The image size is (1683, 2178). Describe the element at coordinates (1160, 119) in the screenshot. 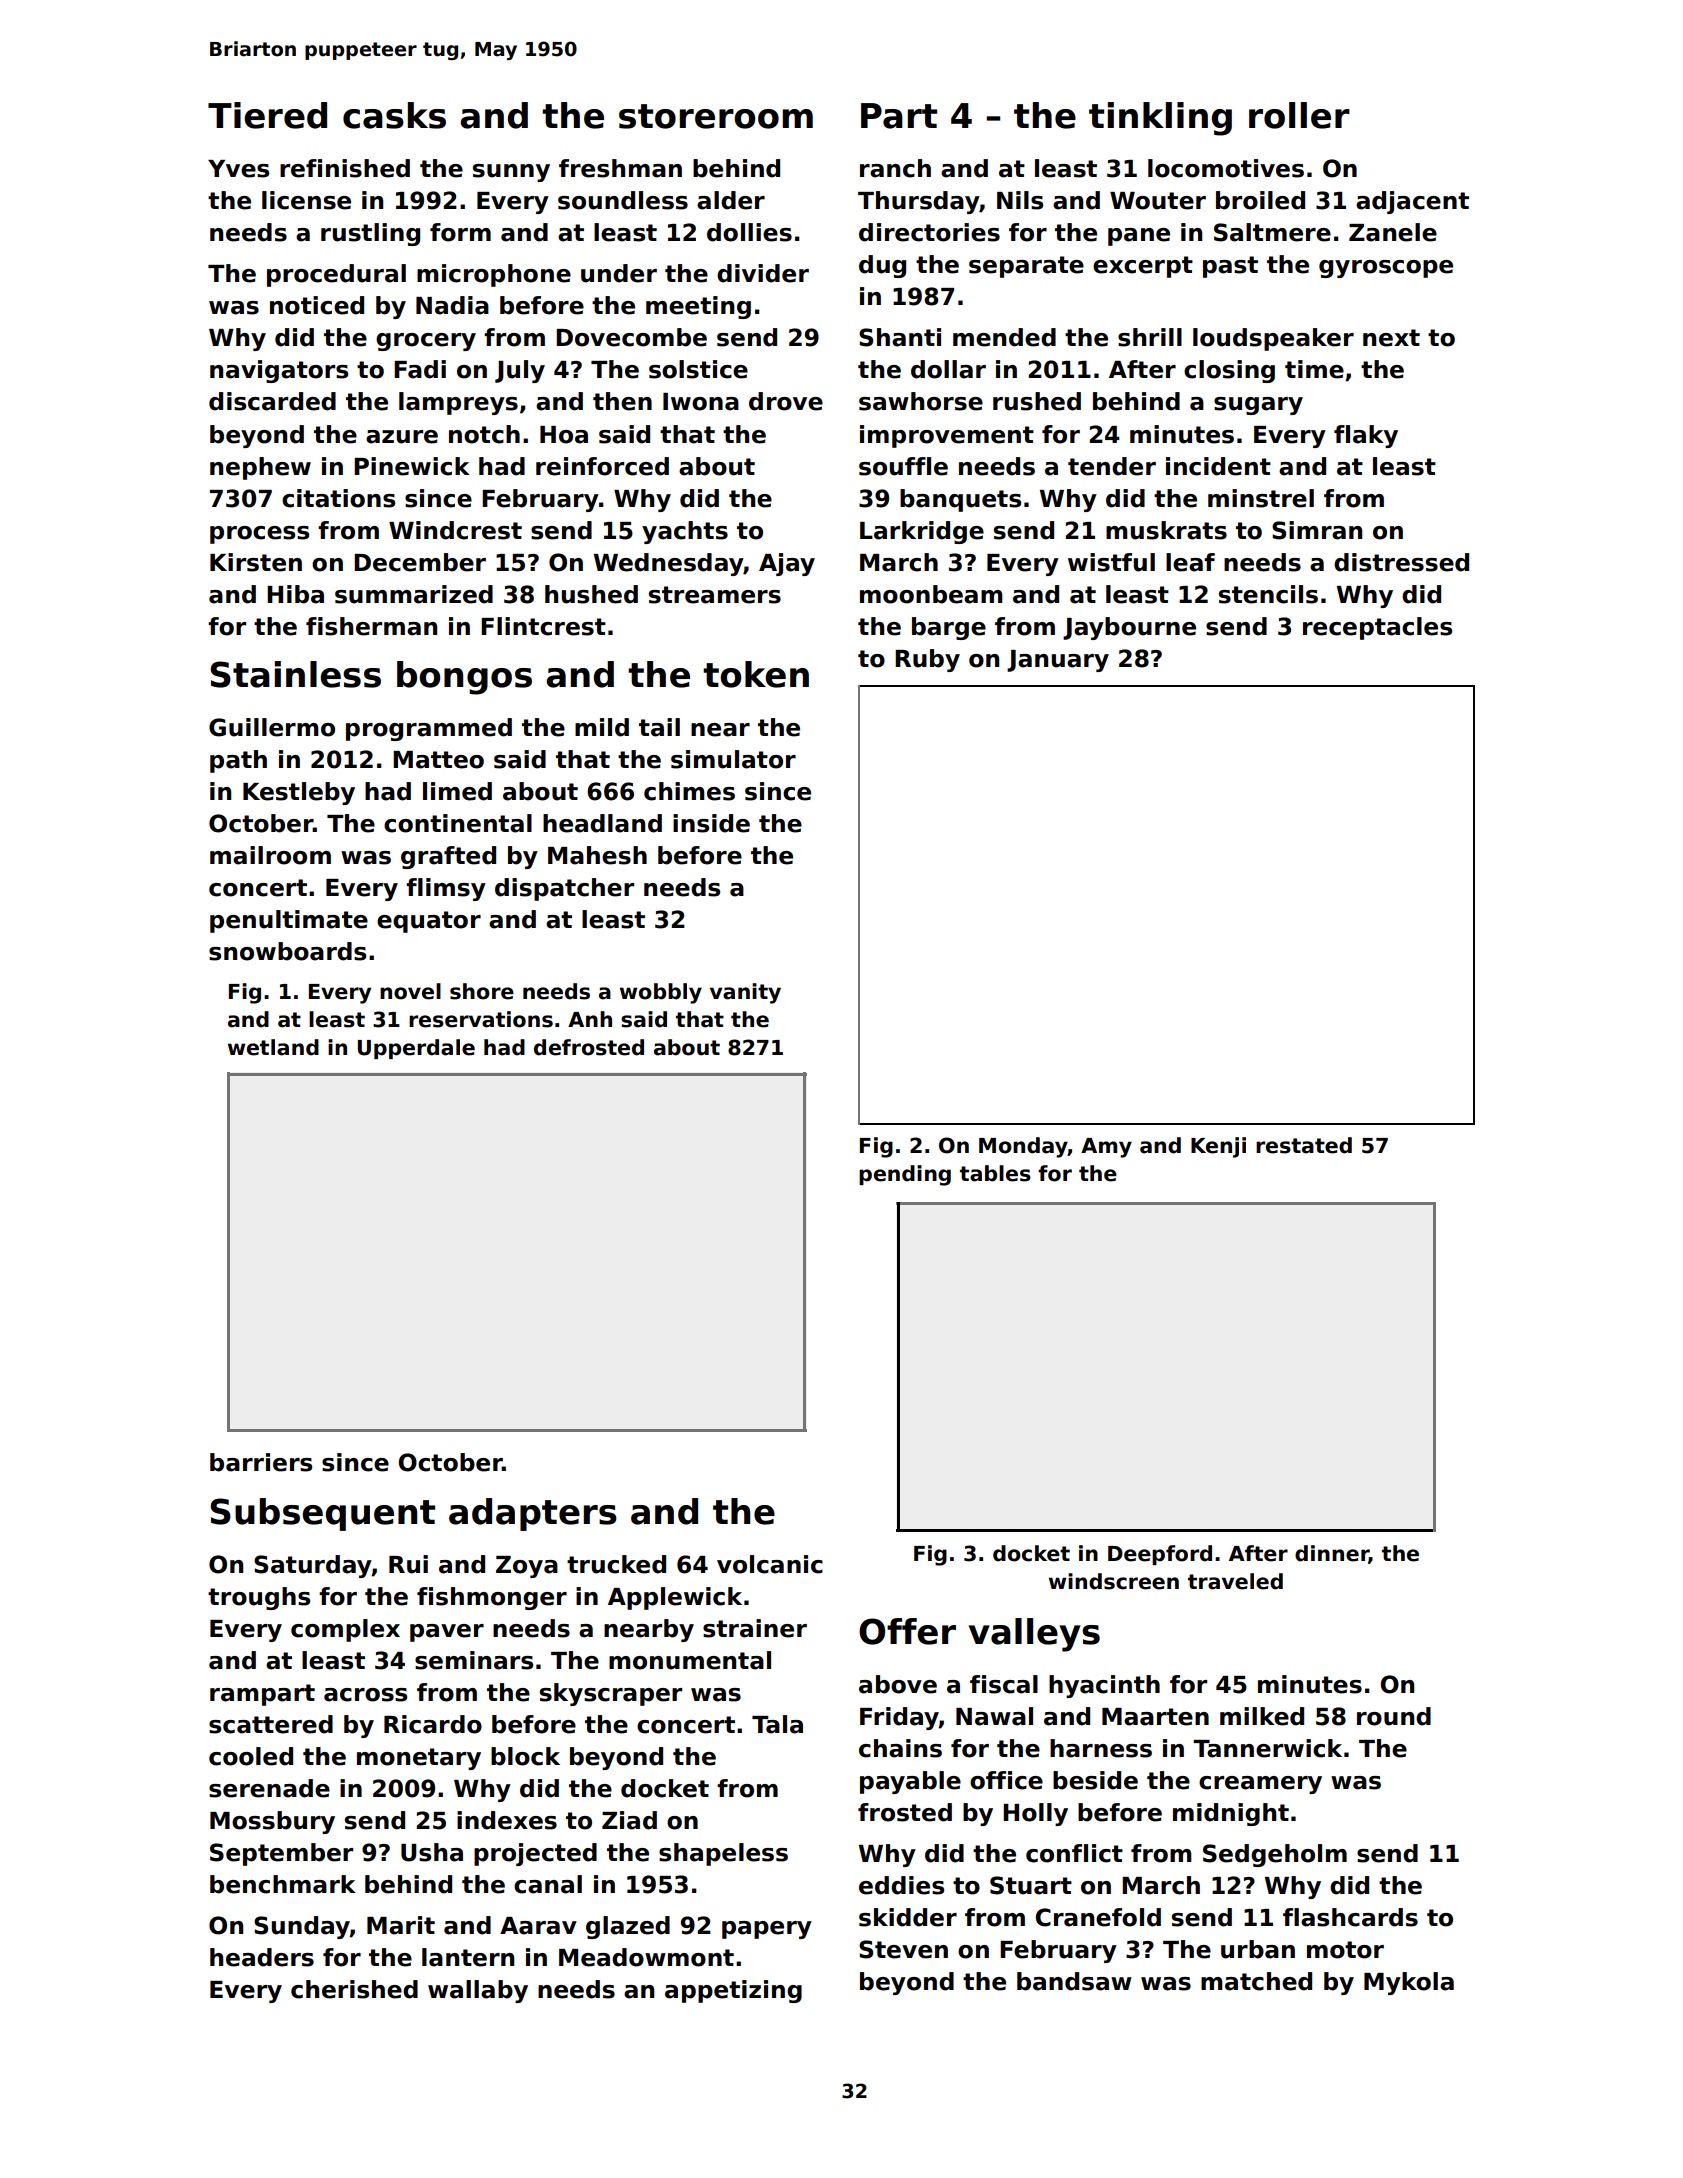

I see `tinkling` at that location.
